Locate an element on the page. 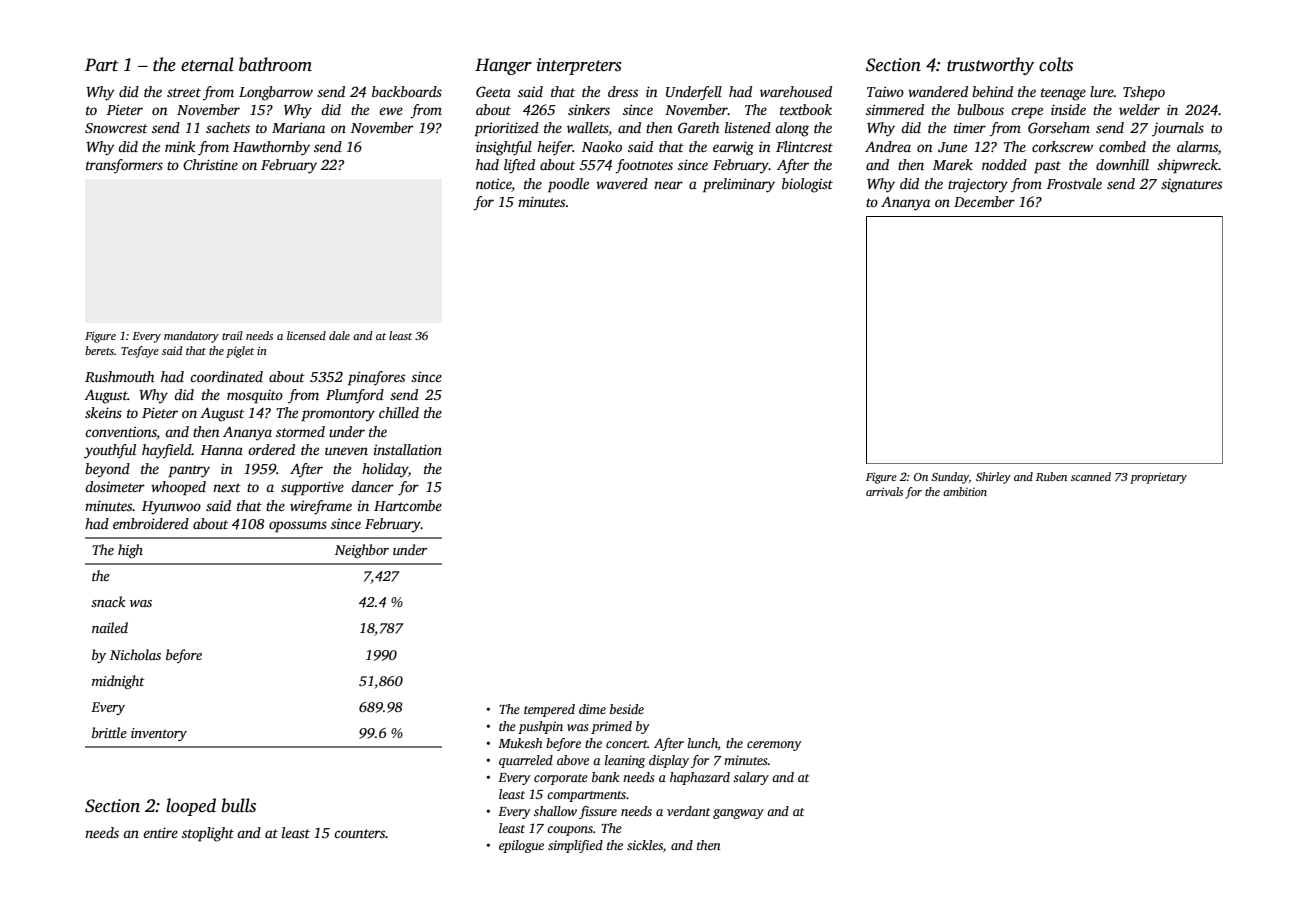  dime is located at coordinates (592, 709).
